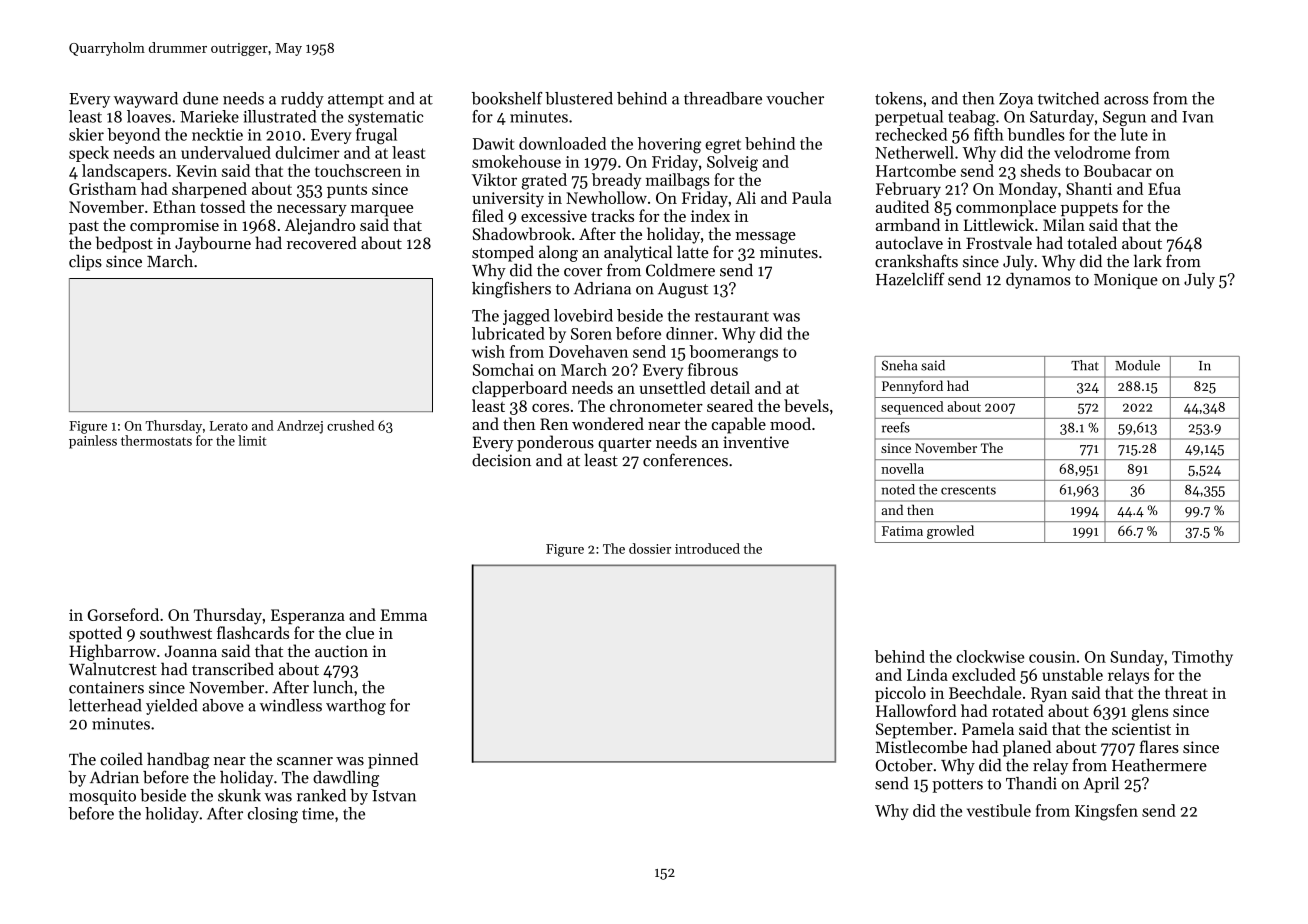  I want to click on Somchai, so click(503, 369).
